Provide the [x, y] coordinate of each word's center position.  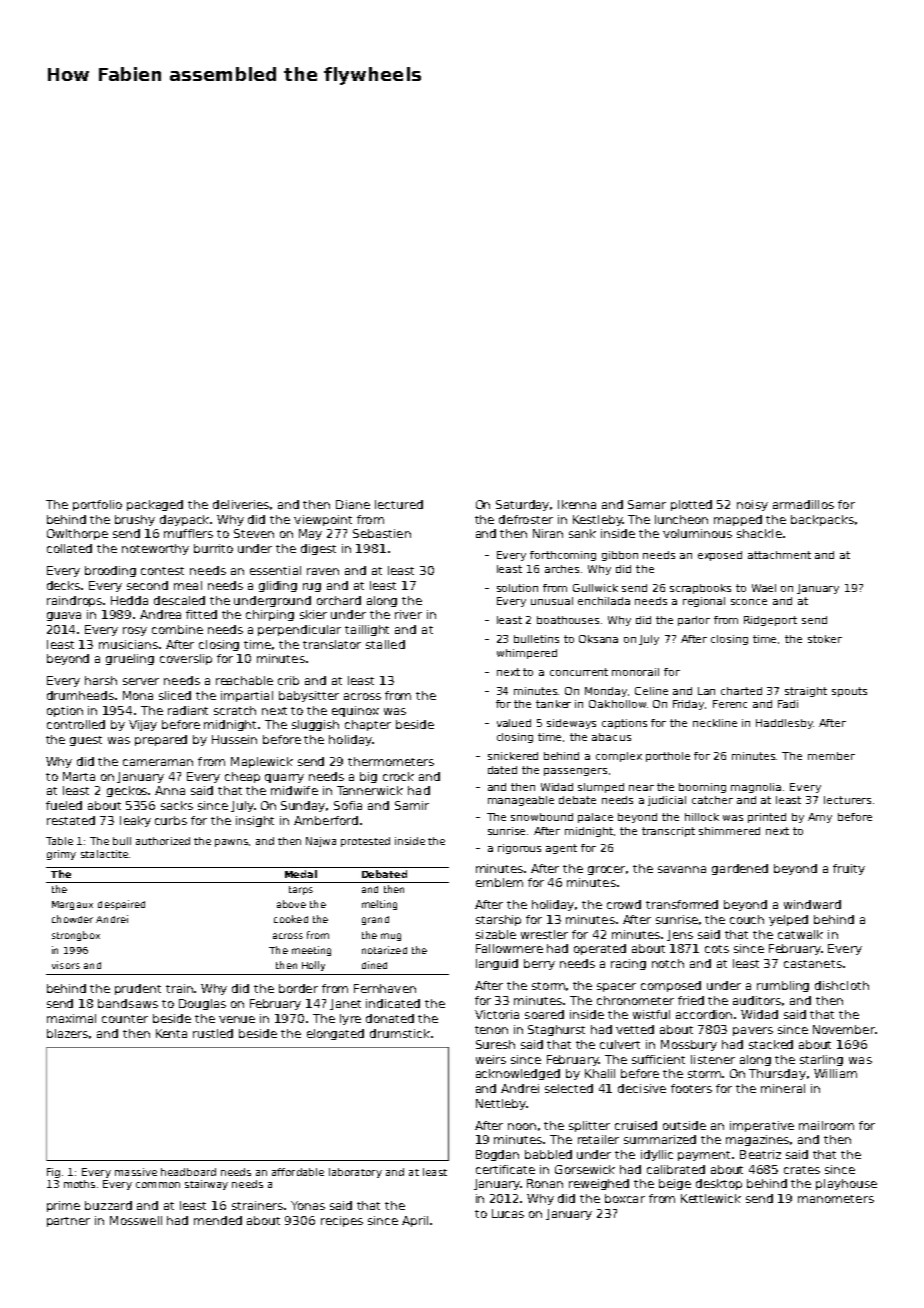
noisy [752, 505]
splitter [589, 1126]
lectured [399, 504]
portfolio [97, 505]
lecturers [847, 800]
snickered [513, 756]
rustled [213, 1033]
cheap [242, 777]
